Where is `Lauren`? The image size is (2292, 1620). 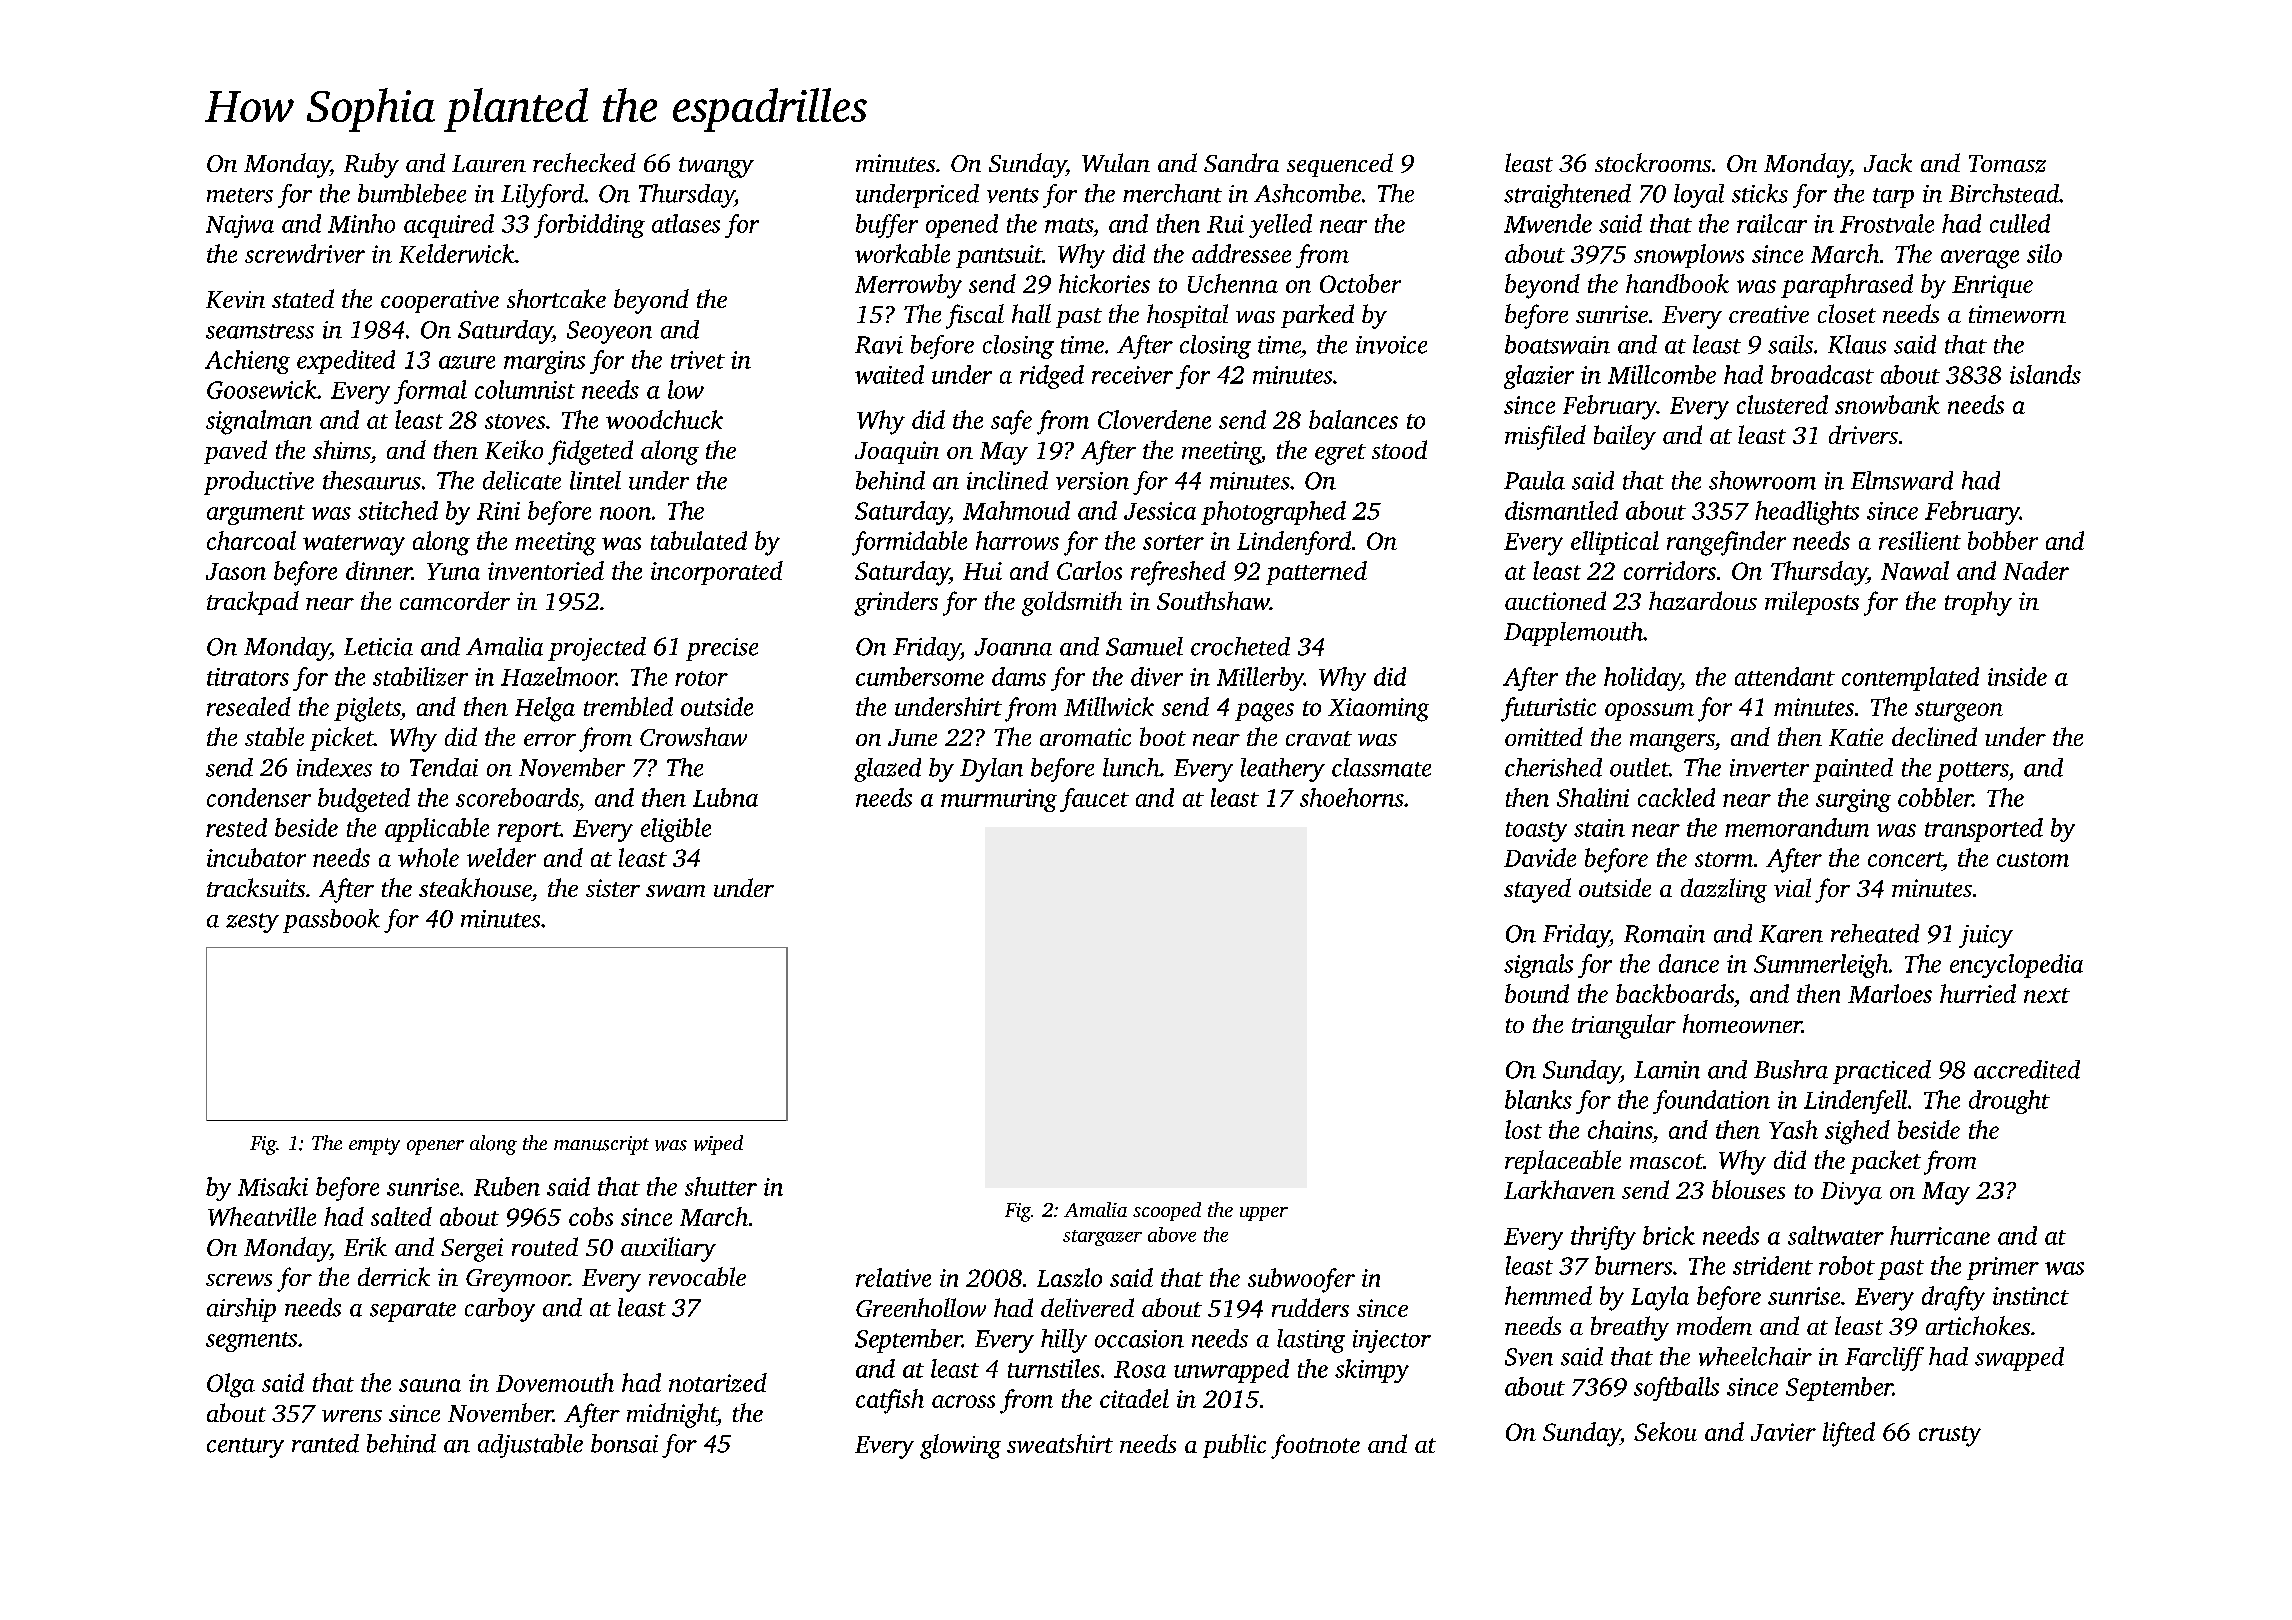
Lauren is located at coordinates (489, 163).
